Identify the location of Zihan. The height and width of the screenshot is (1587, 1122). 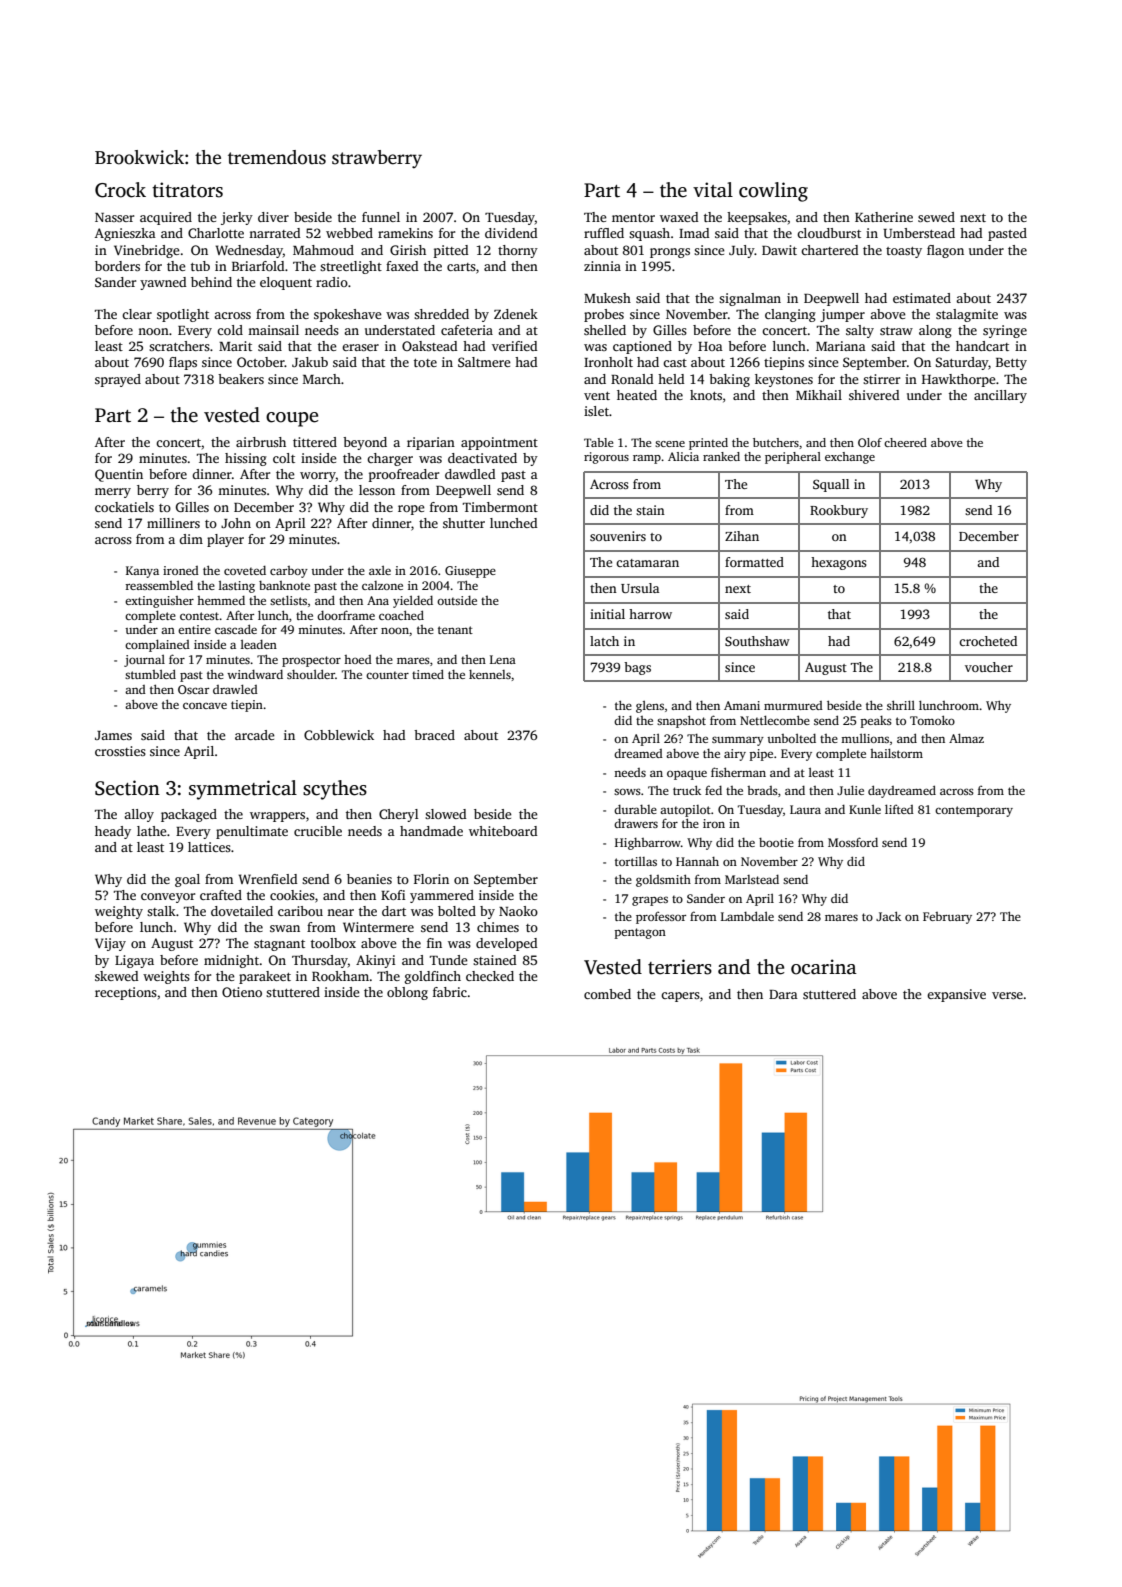
(742, 536).
